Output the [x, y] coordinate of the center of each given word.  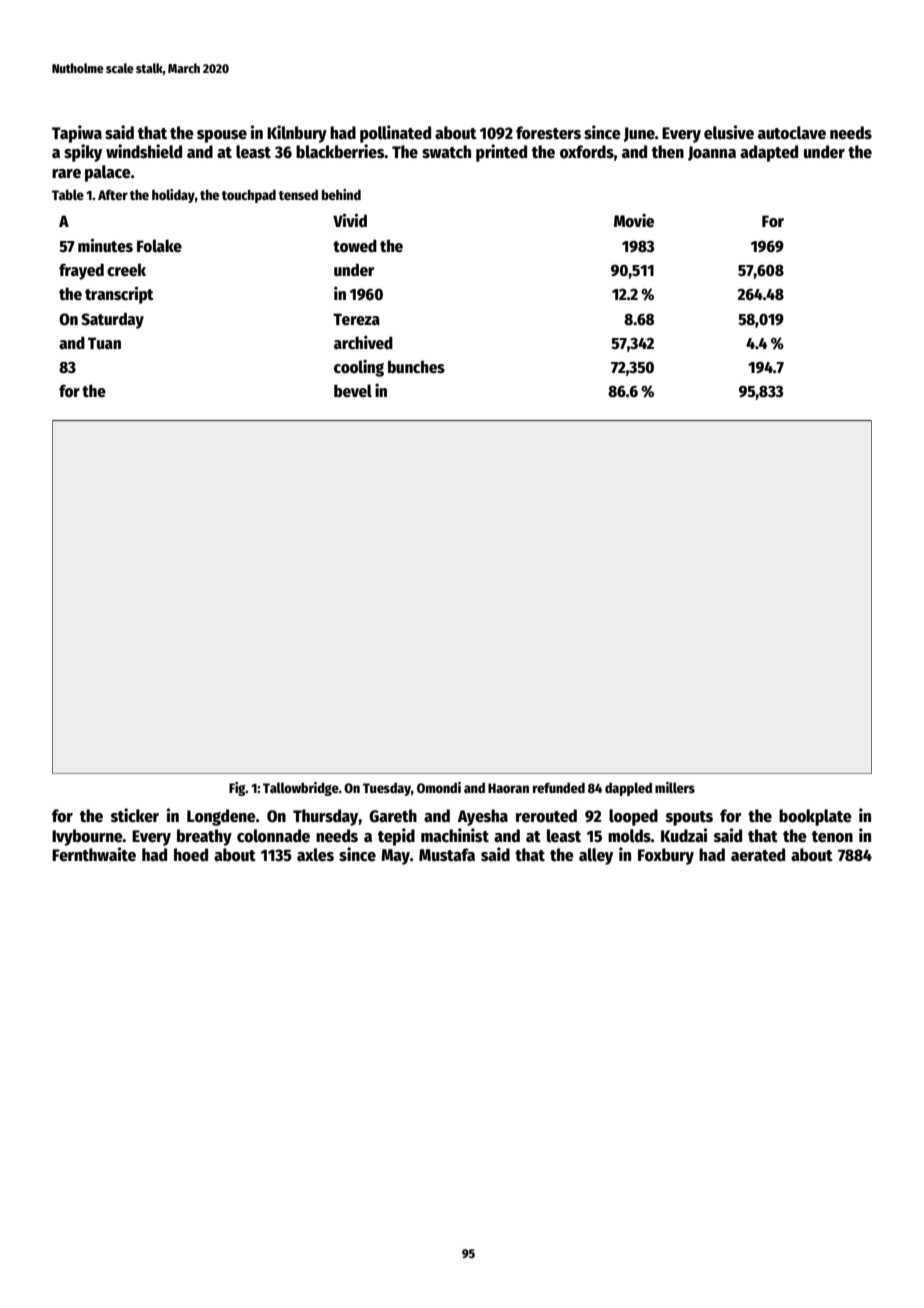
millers [675, 787]
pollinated [395, 134]
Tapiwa [77, 134]
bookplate [815, 817]
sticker [135, 815]
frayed [81, 271]
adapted [769, 153]
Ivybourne [87, 837]
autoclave [792, 133]
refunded [559, 787]
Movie [634, 221]
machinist [455, 835]
